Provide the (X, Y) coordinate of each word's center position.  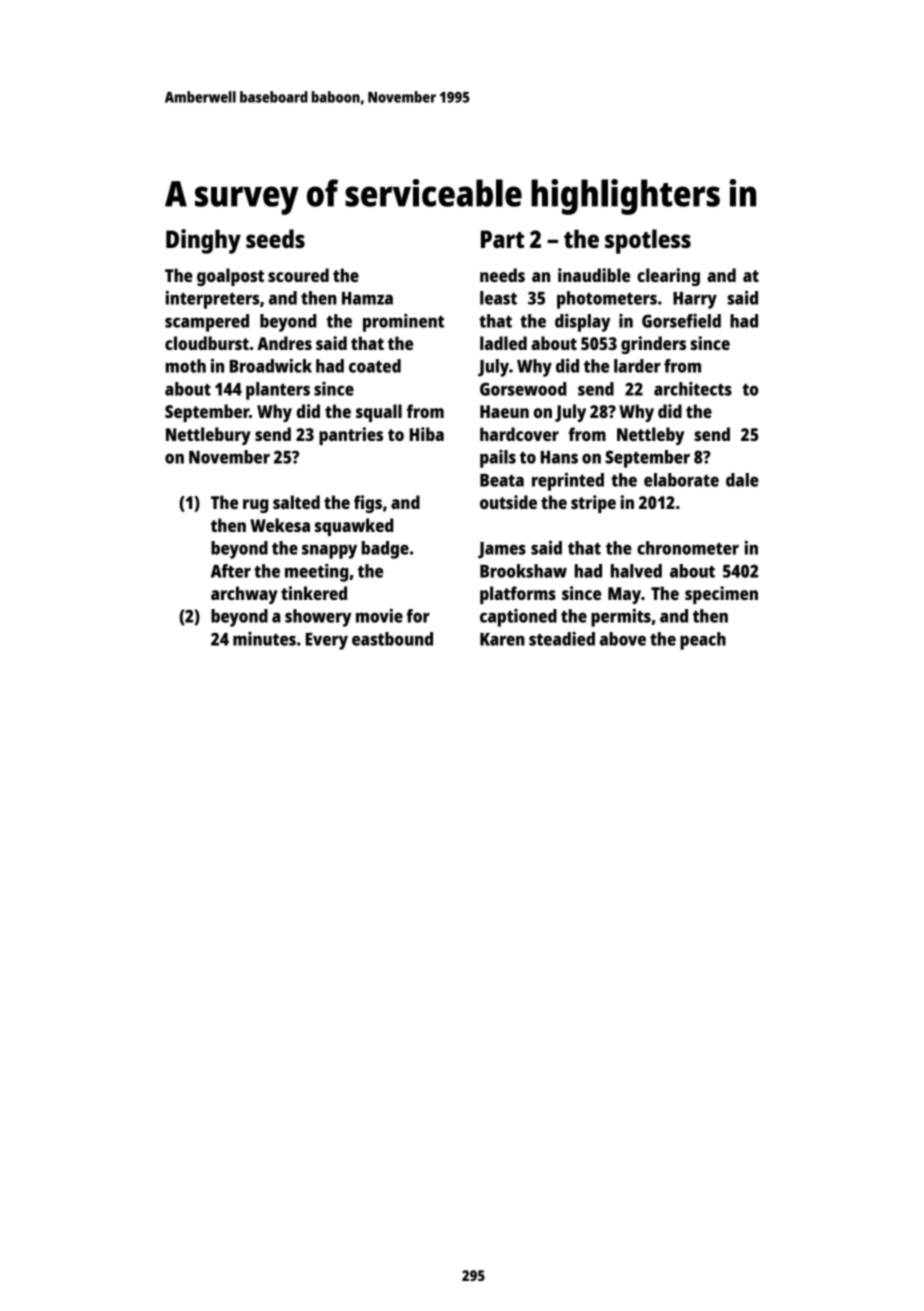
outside (508, 502)
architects (693, 389)
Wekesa (280, 525)
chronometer (688, 548)
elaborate (681, 480)
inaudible (594, 275)
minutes (264, 639)
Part (502, 239)
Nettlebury (208, 436)
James (502, 550)
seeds (275, 238)
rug (255, 506)
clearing (668, 277)
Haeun (504, 411)
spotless (648, 241)
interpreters (212, 299)
